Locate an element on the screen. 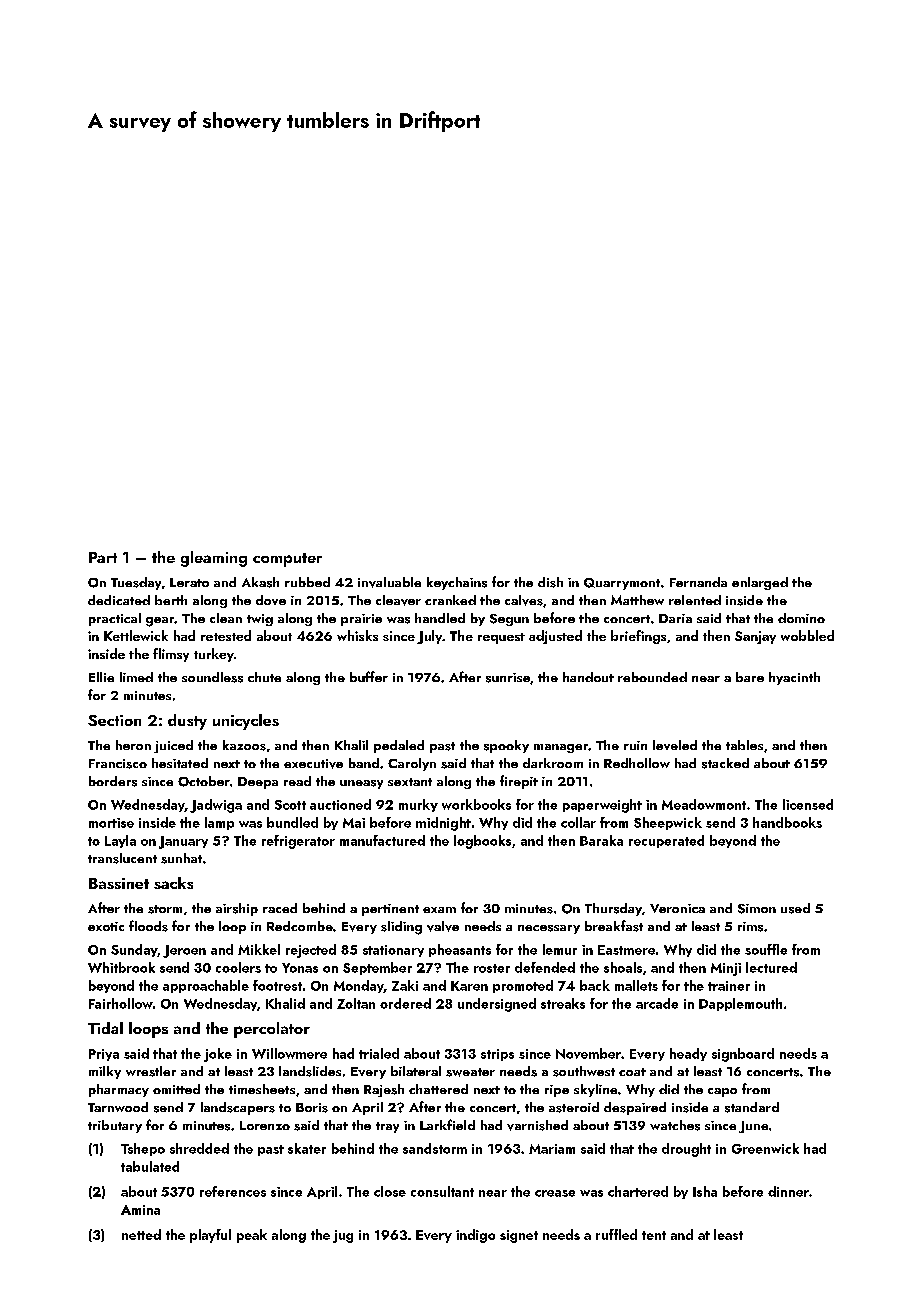  invaluable is located at coordinates (389, 582).
